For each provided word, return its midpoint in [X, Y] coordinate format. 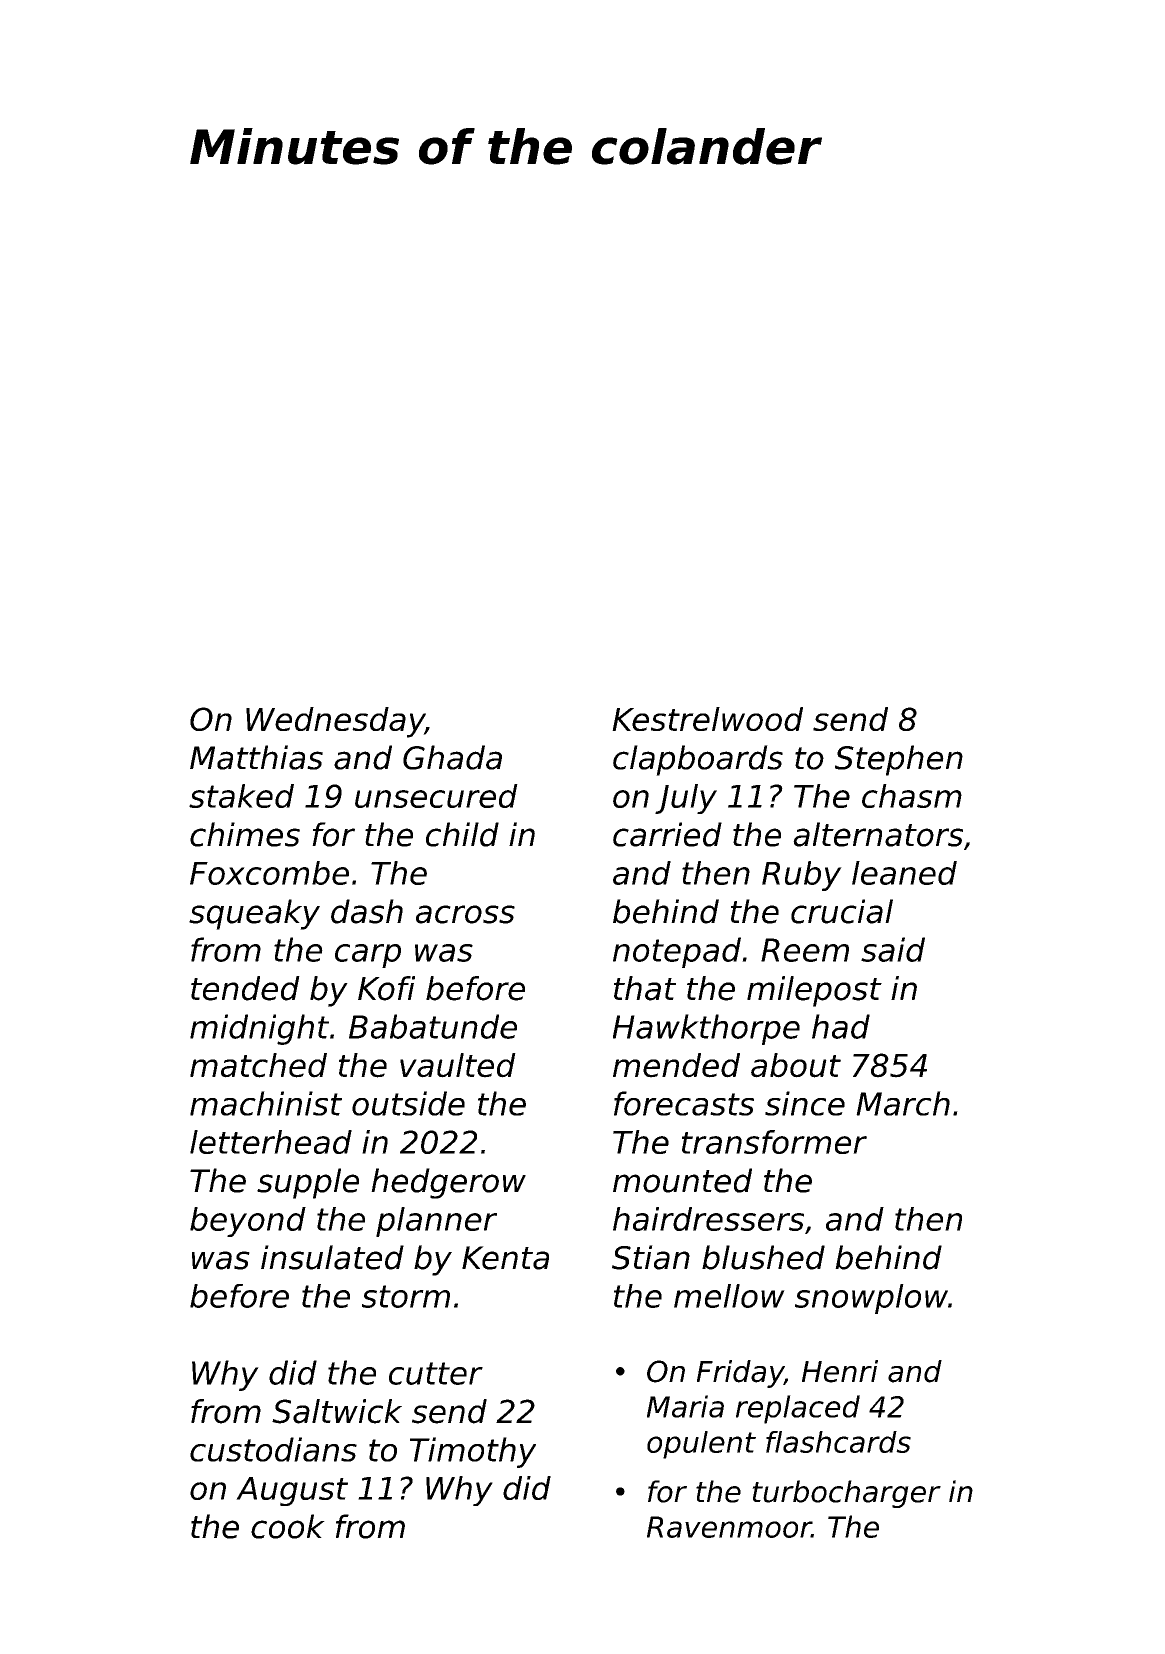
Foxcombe [269, 873]
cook [288, 1526]
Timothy [473, 1452]
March [903, 1103]
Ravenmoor [729, 1527]
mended [676, 1065]
